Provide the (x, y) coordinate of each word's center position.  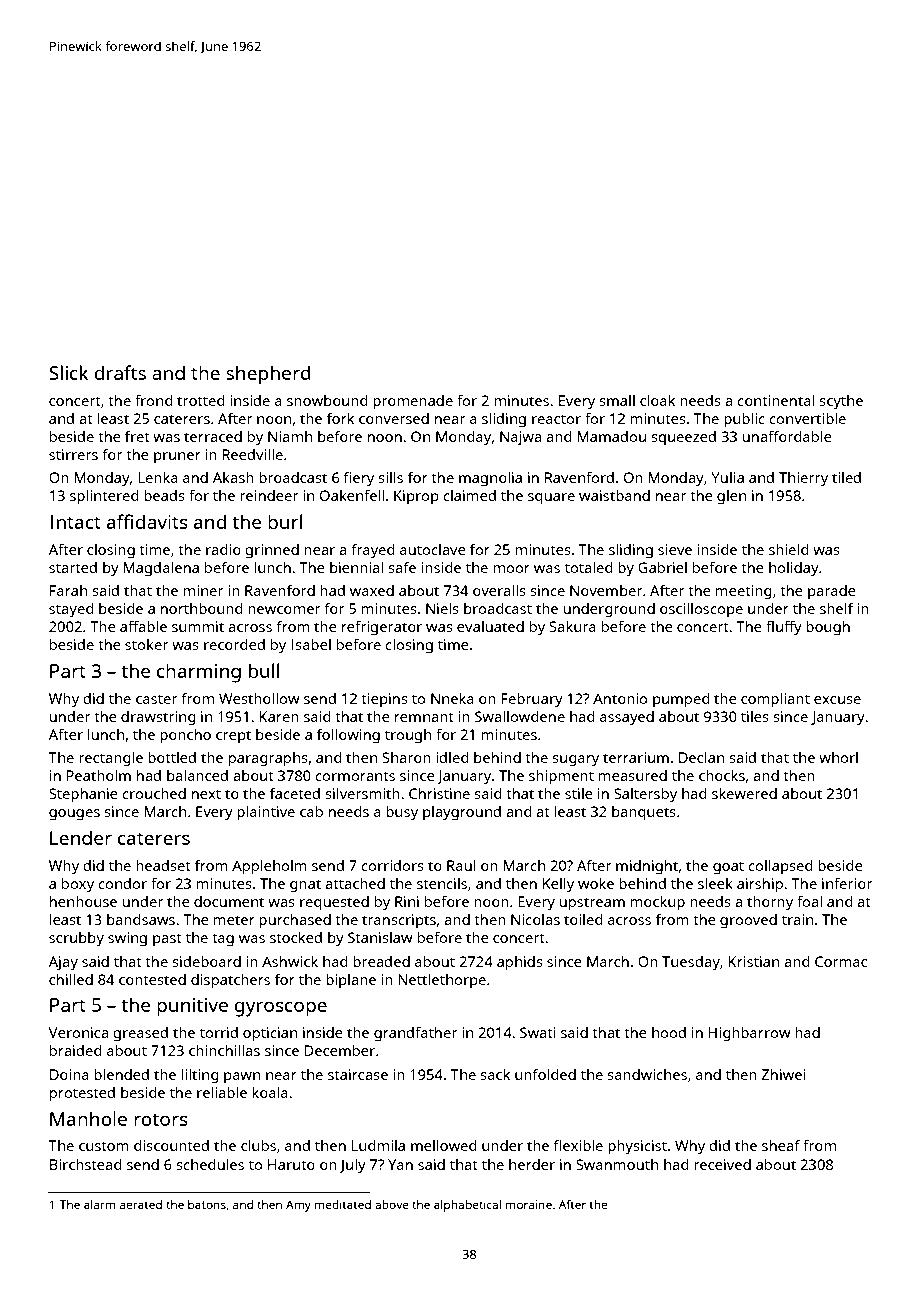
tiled (846, 477)
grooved (748, 921)
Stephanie (83, 795)
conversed (394, 418)
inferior (847, 883)
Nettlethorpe (442, 981)
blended (121, 1074)
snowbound (327, 400)
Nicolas (535, 919)
